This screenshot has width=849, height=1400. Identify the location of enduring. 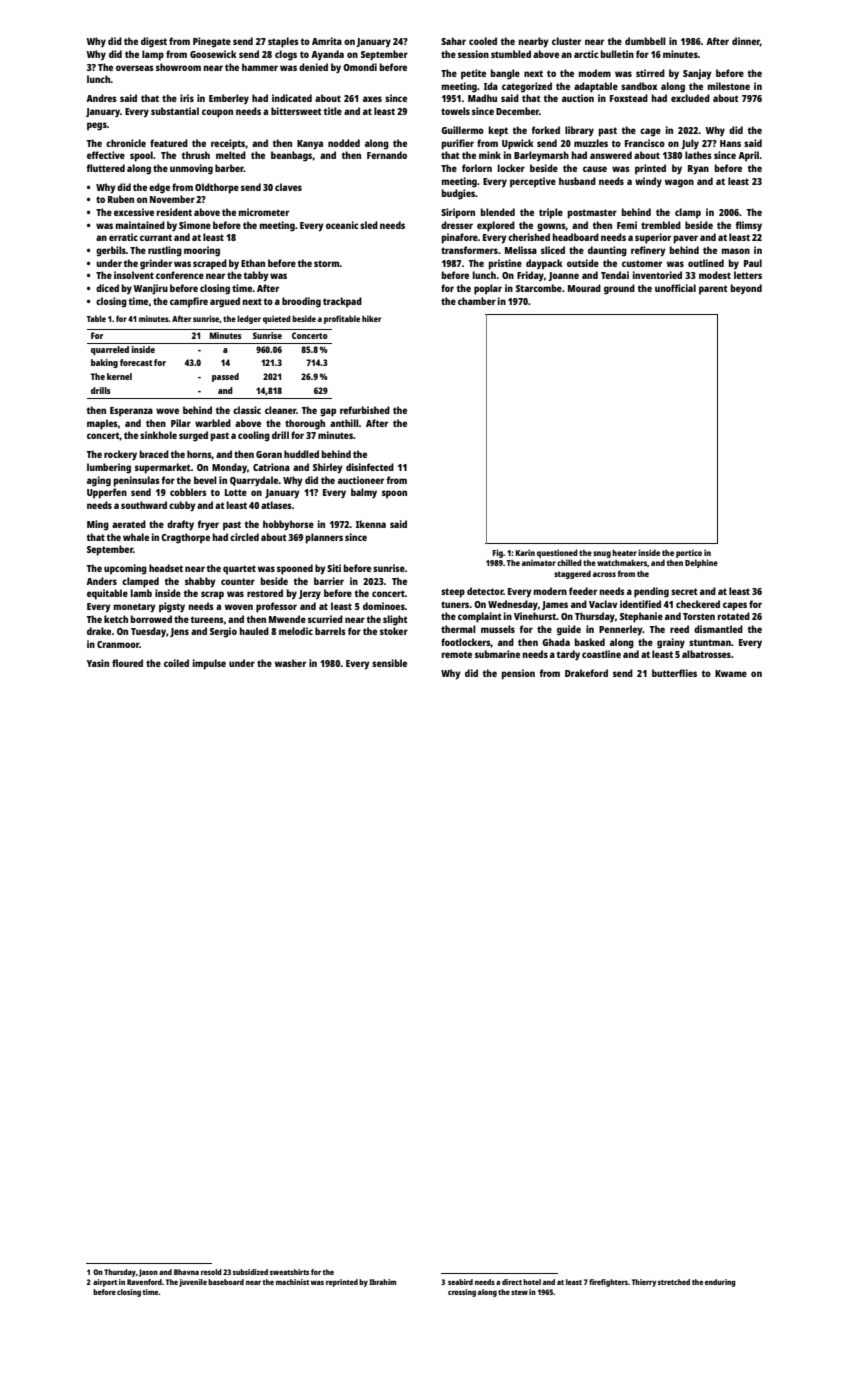
(720, 1283).
